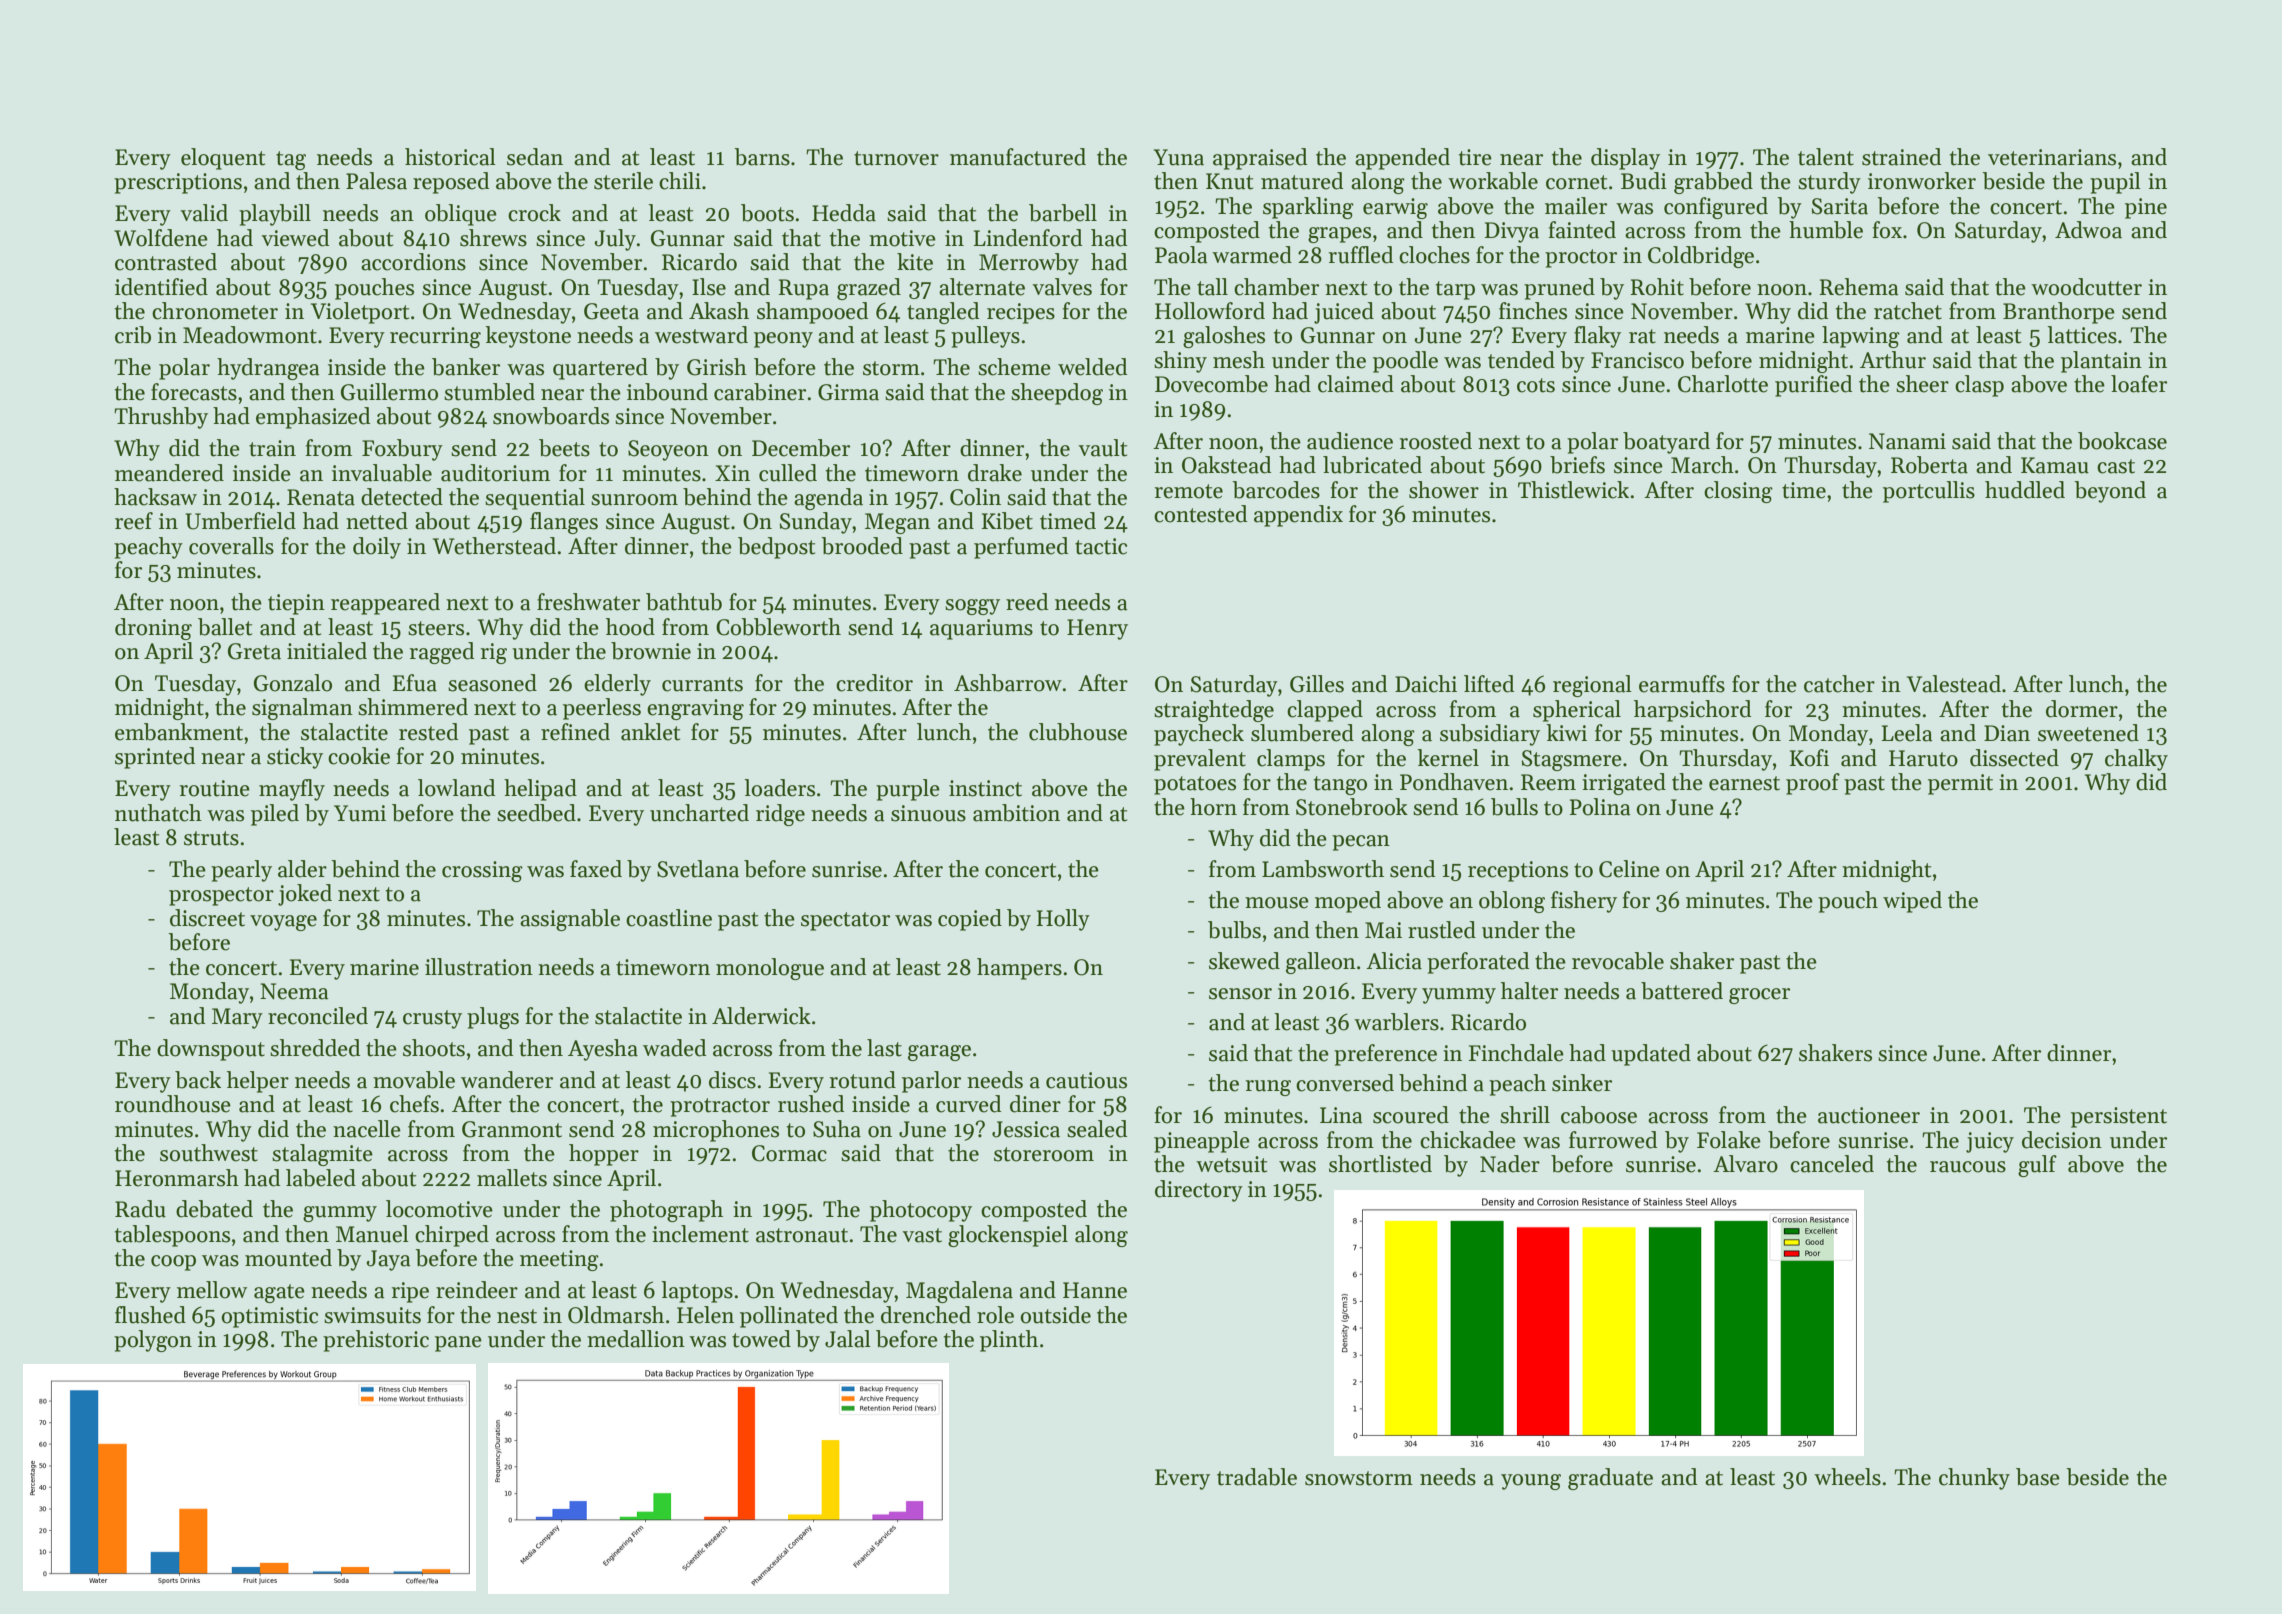 This document has width=2282, height=1614. I want to click on hampers, so click(1019, 969).
